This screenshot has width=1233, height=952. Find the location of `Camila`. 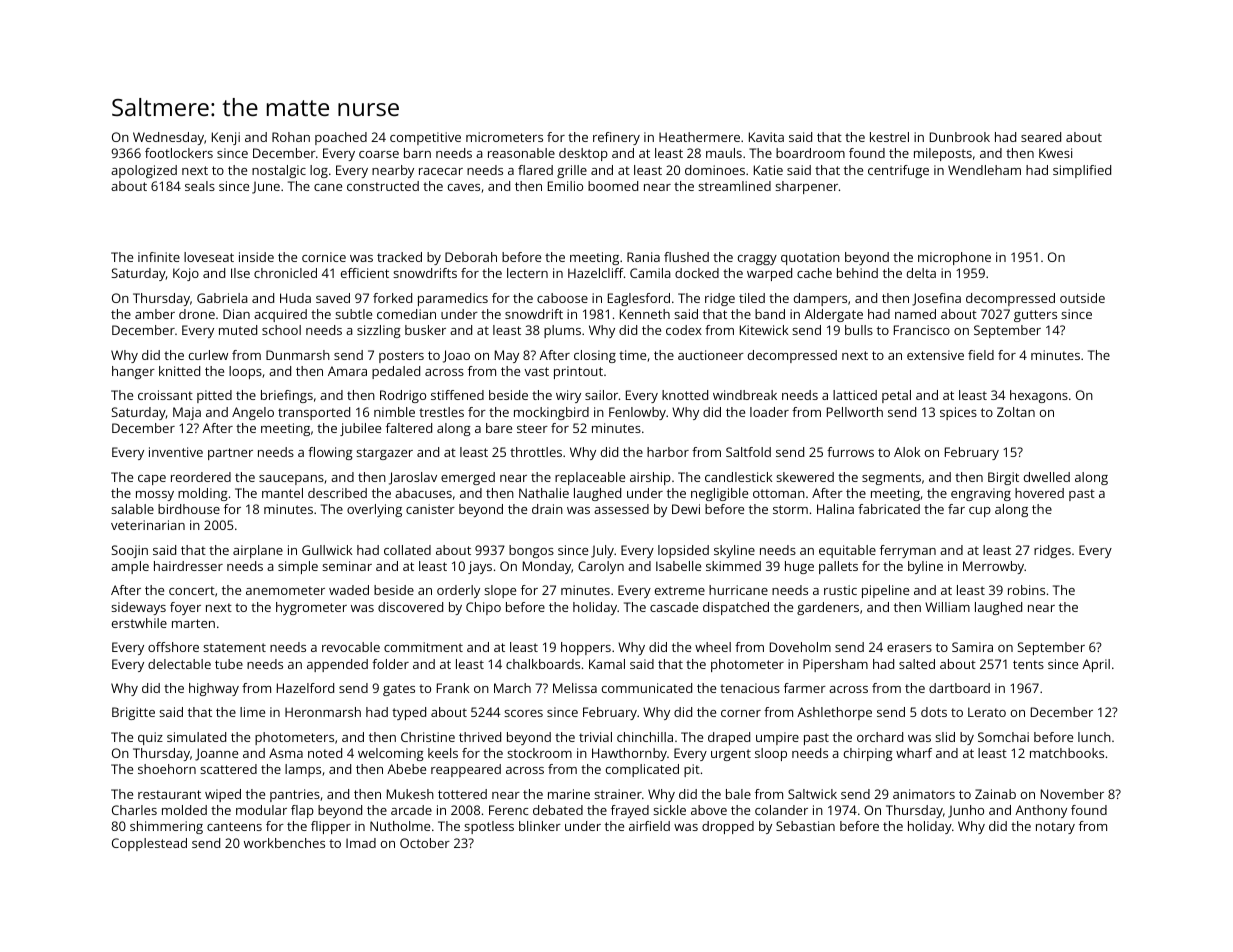

Camila is located at coordinates (650, 273).
